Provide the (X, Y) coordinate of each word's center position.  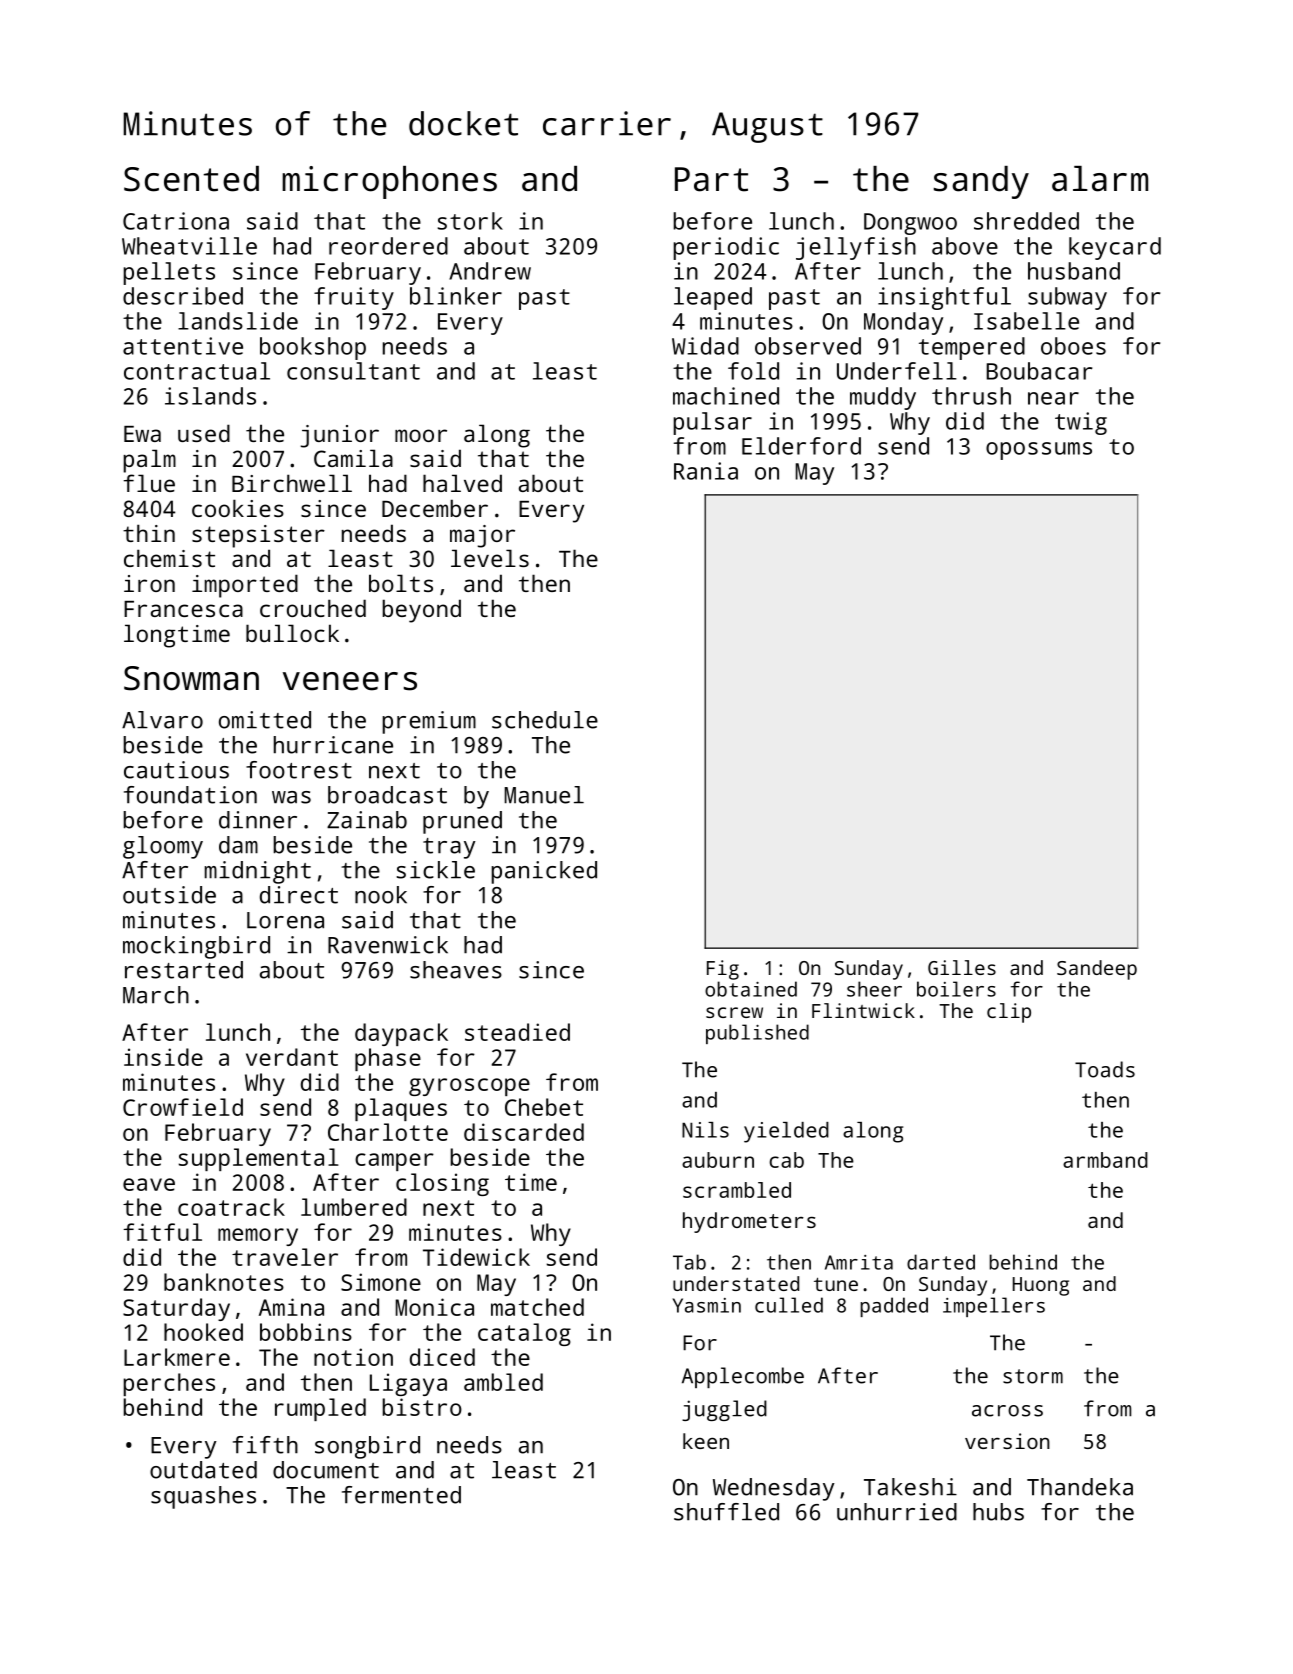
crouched (313, 608)
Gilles (962, 967)
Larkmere (177, 1357)
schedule (545, 720)
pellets (169, 273)
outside (169, 895)
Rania (706, 471)
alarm (1100, 179)
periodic (726, 248)
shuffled (726, 1512)
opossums (1039, 451)
